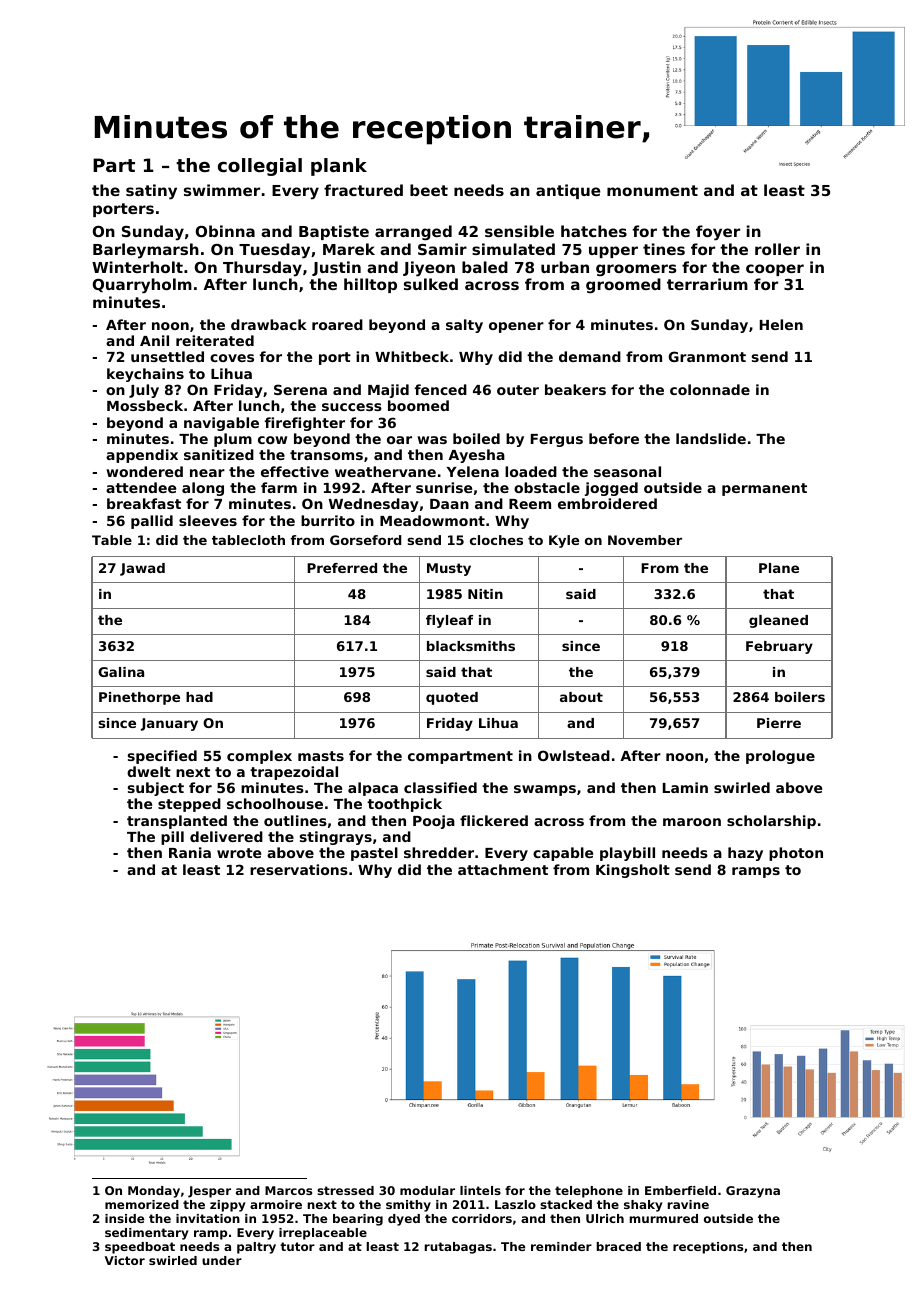 The width and height of the image is (924, 1308). Describe the element at coordinates (561, 1246) in the image. I see `reminder` at that location.
